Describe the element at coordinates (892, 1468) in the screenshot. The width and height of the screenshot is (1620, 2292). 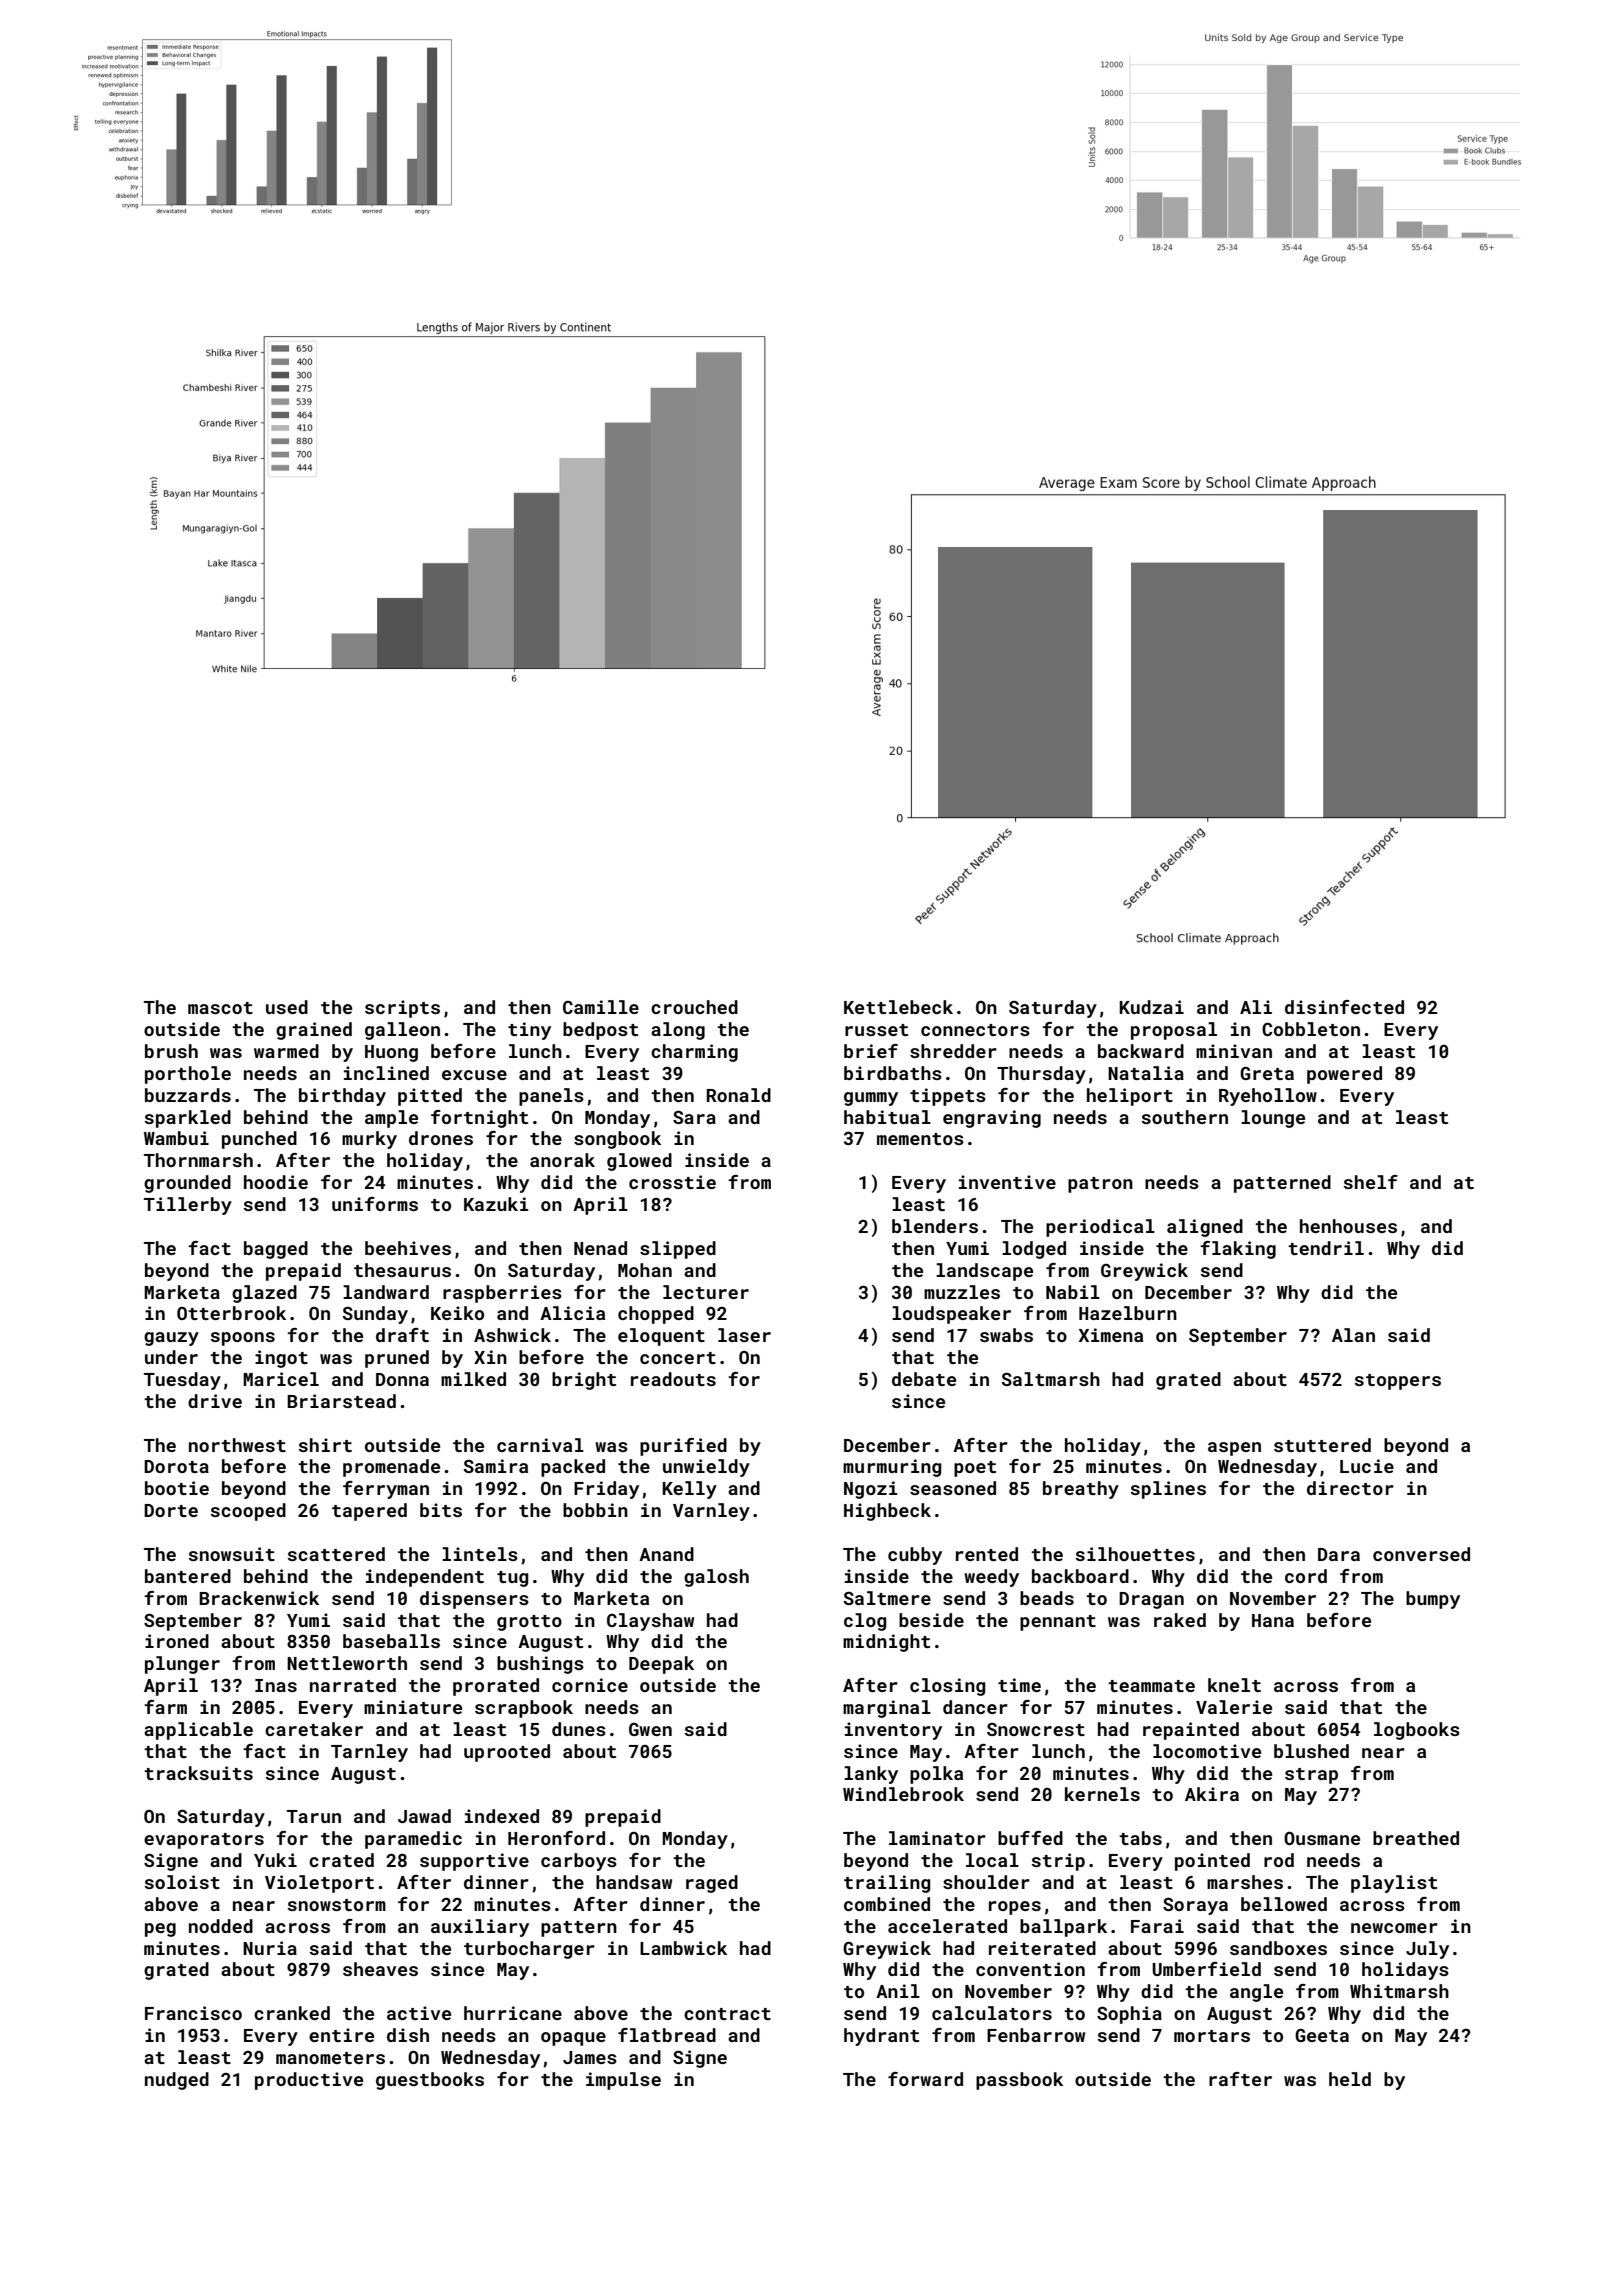
I see `murmuring` at that location.
